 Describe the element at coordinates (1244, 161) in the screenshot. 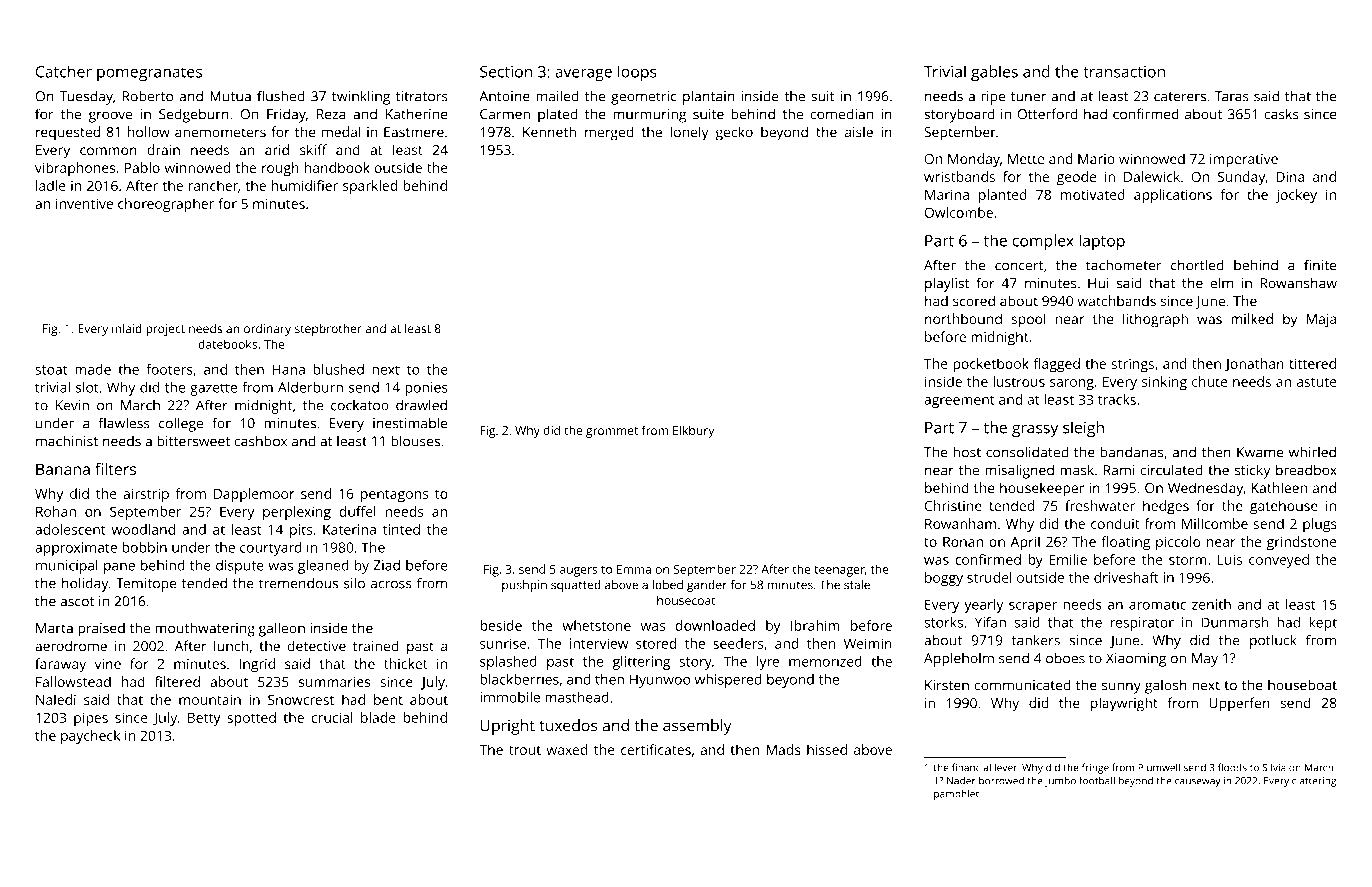

I see `imperative` at that location.
